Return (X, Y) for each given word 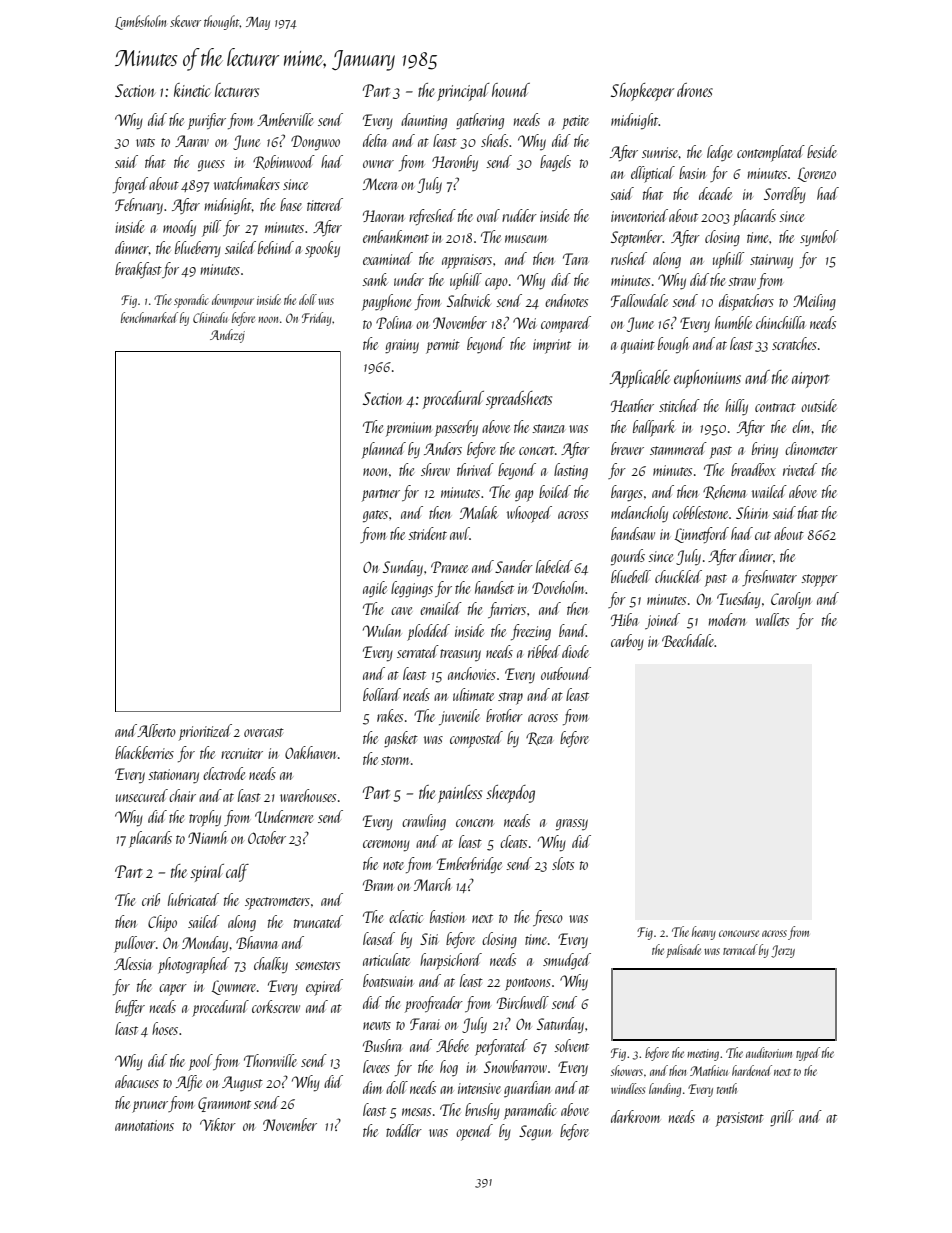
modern (727, 619)
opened (474, 1132)
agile (375, 589)
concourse (739, 933)
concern (475, 823)
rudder (519, 215)
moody (179, 228)
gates (375, 516)
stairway (771, 261)
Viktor (218, 1124)
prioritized (205, 732)
